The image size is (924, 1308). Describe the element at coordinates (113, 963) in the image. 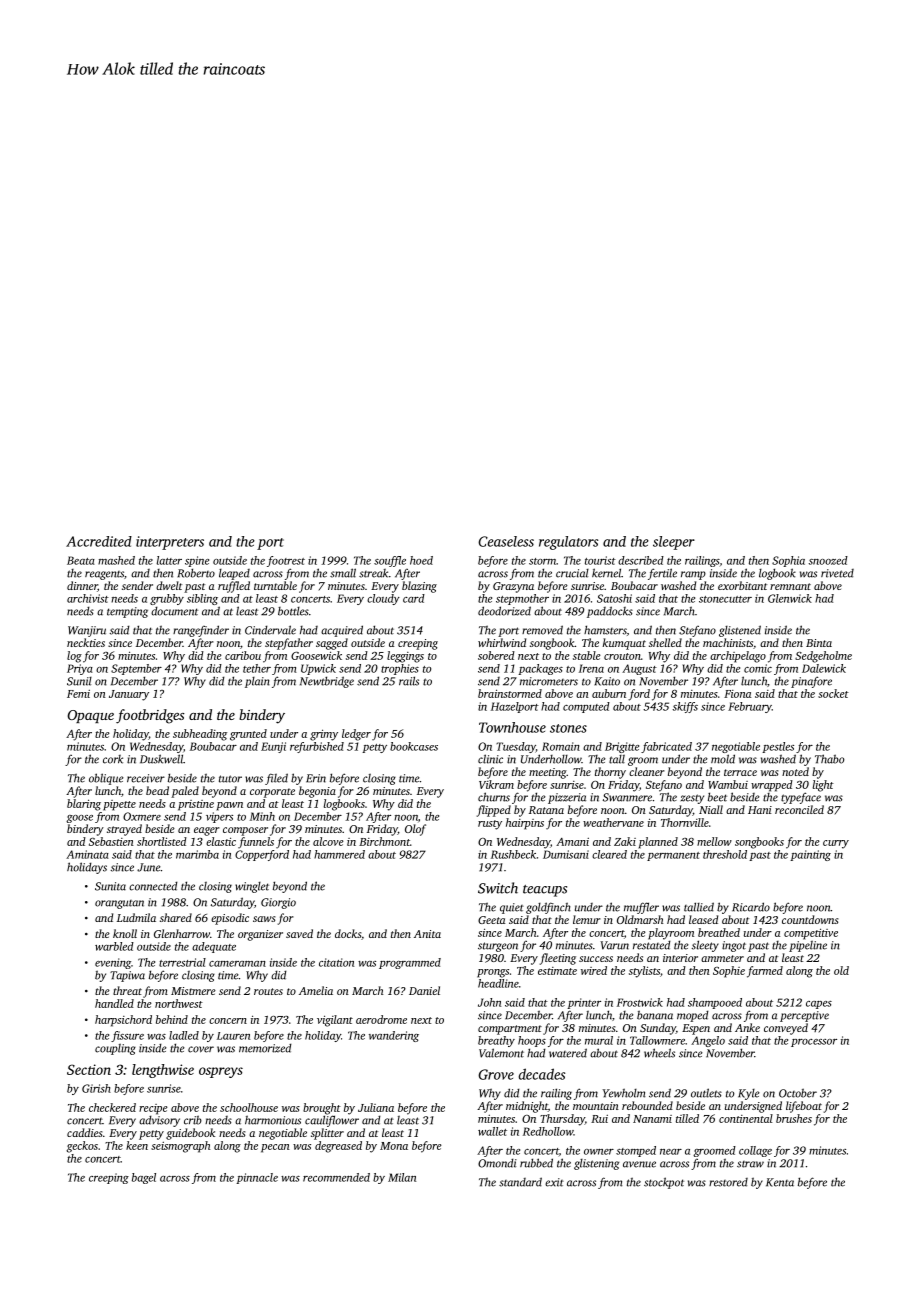

I see `evening` at that location.
